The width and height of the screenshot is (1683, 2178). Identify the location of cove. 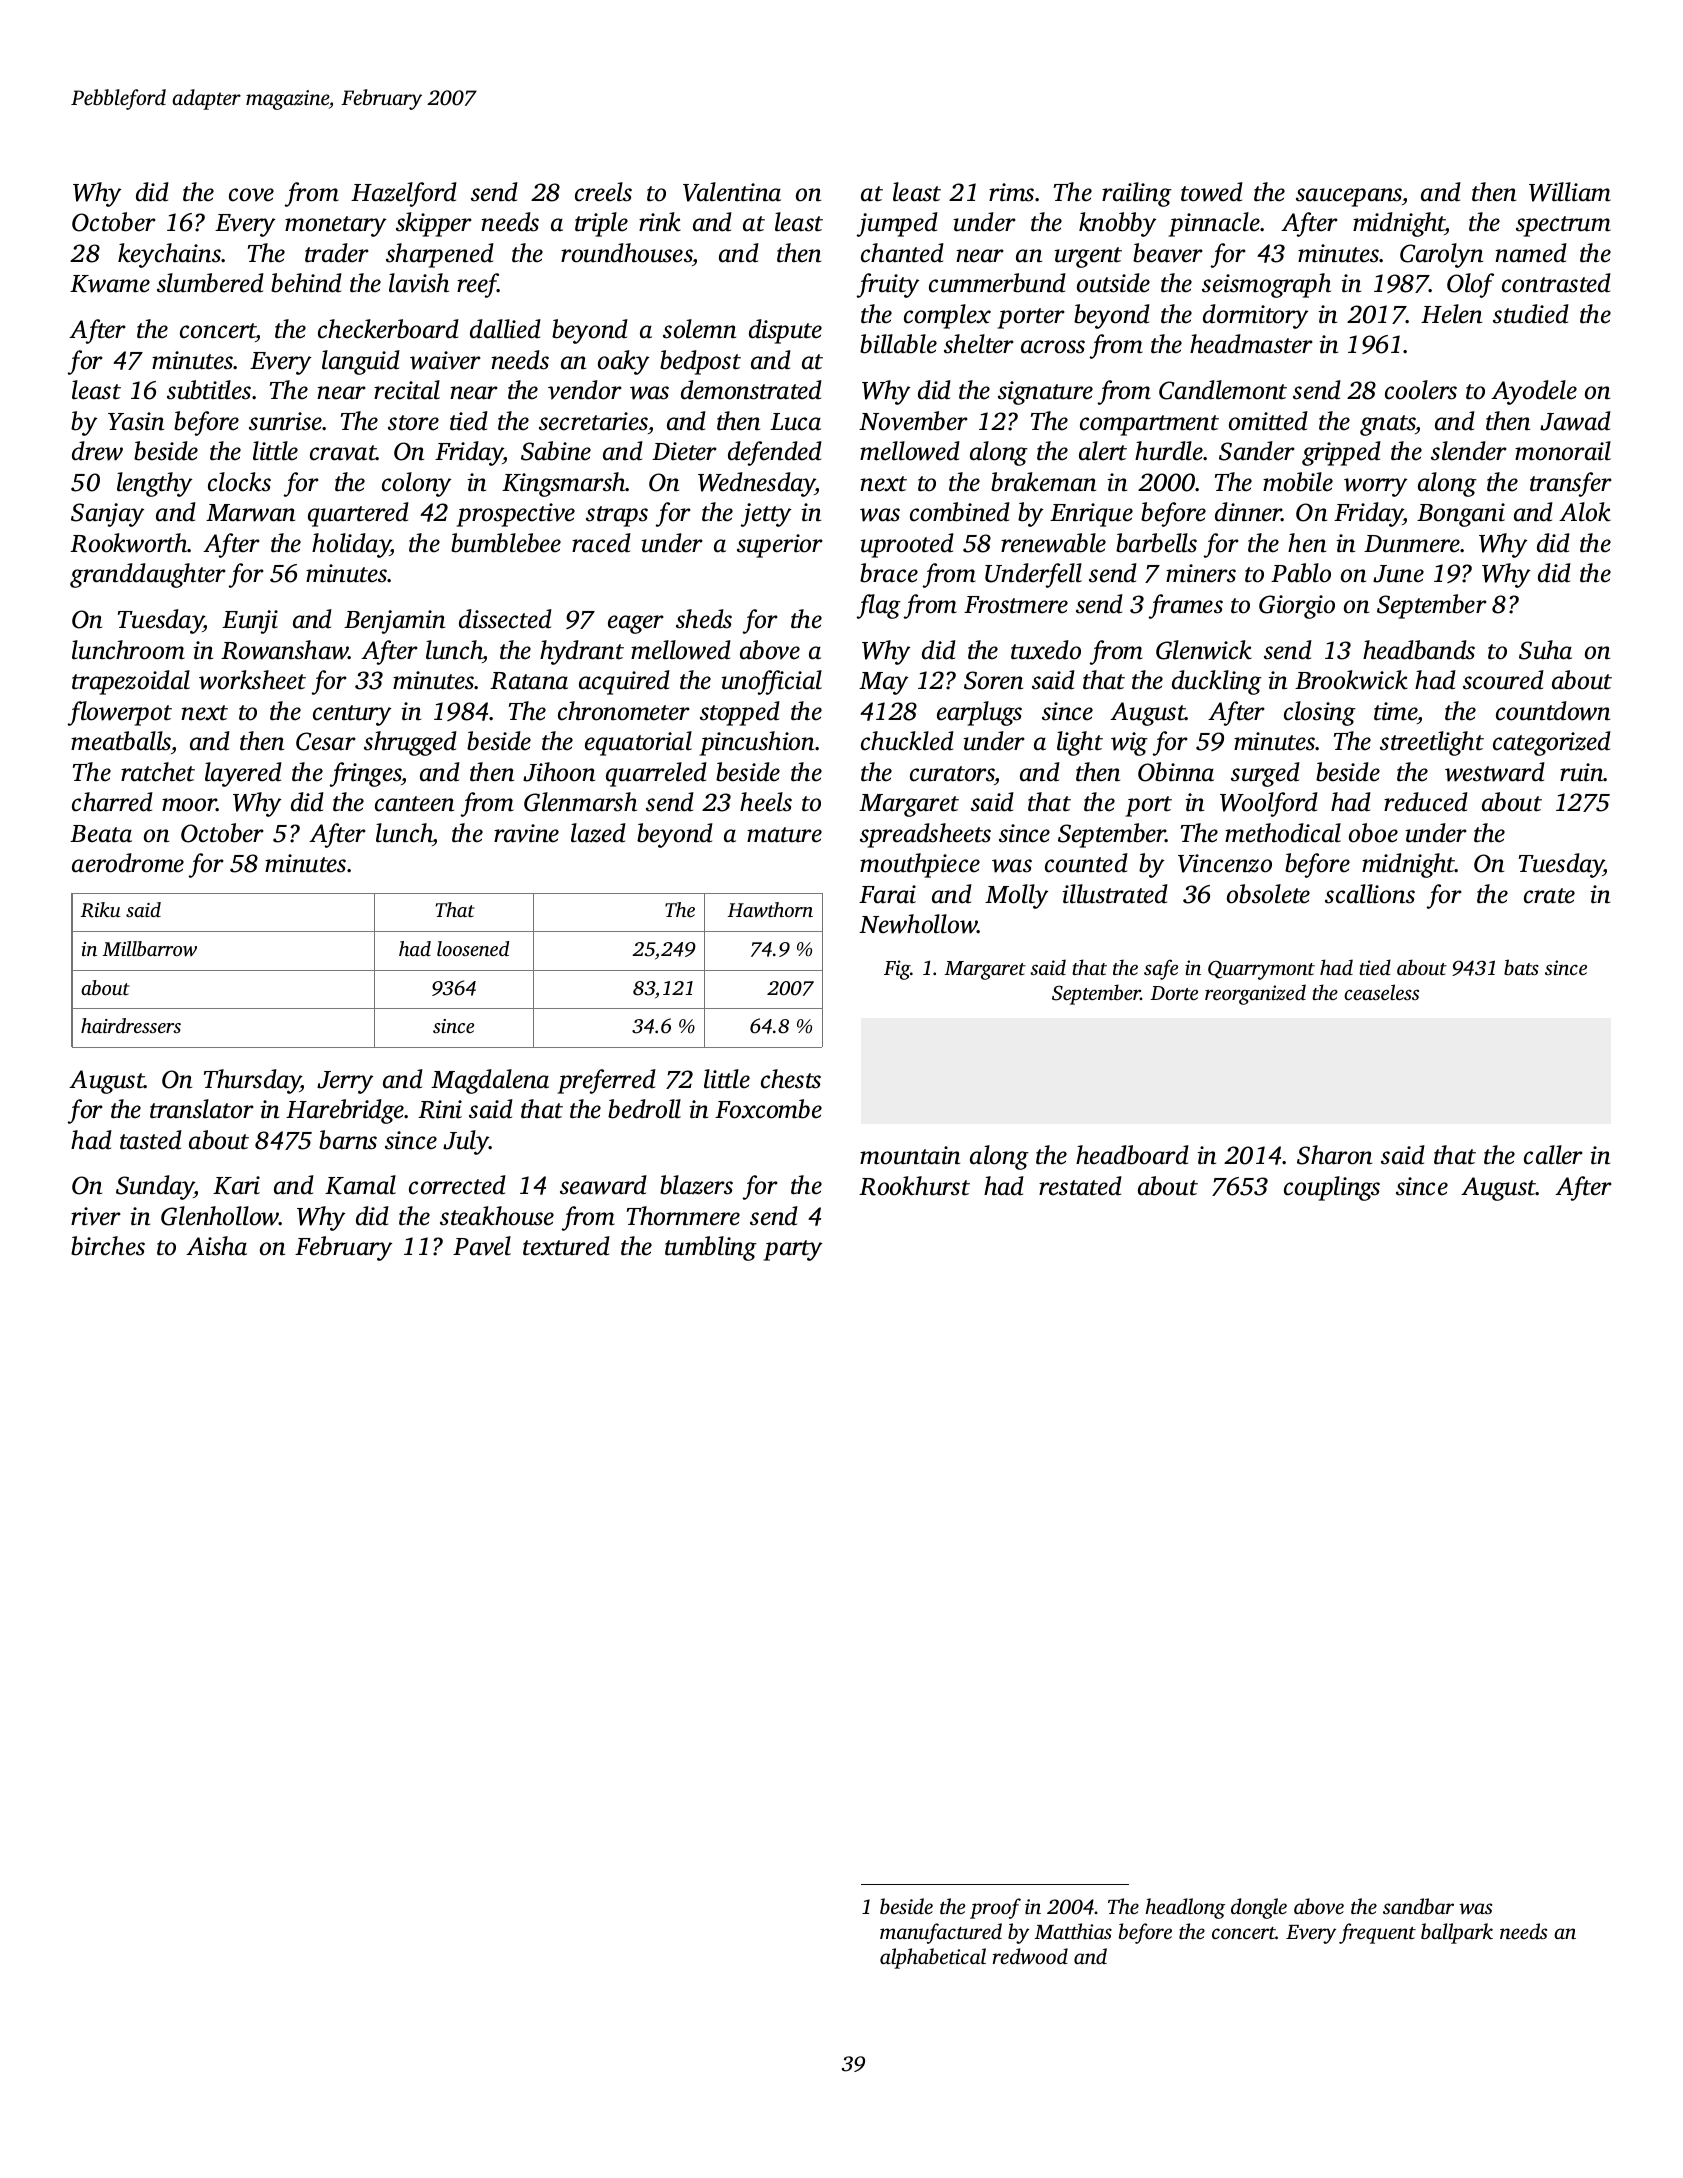
(251, 195).
